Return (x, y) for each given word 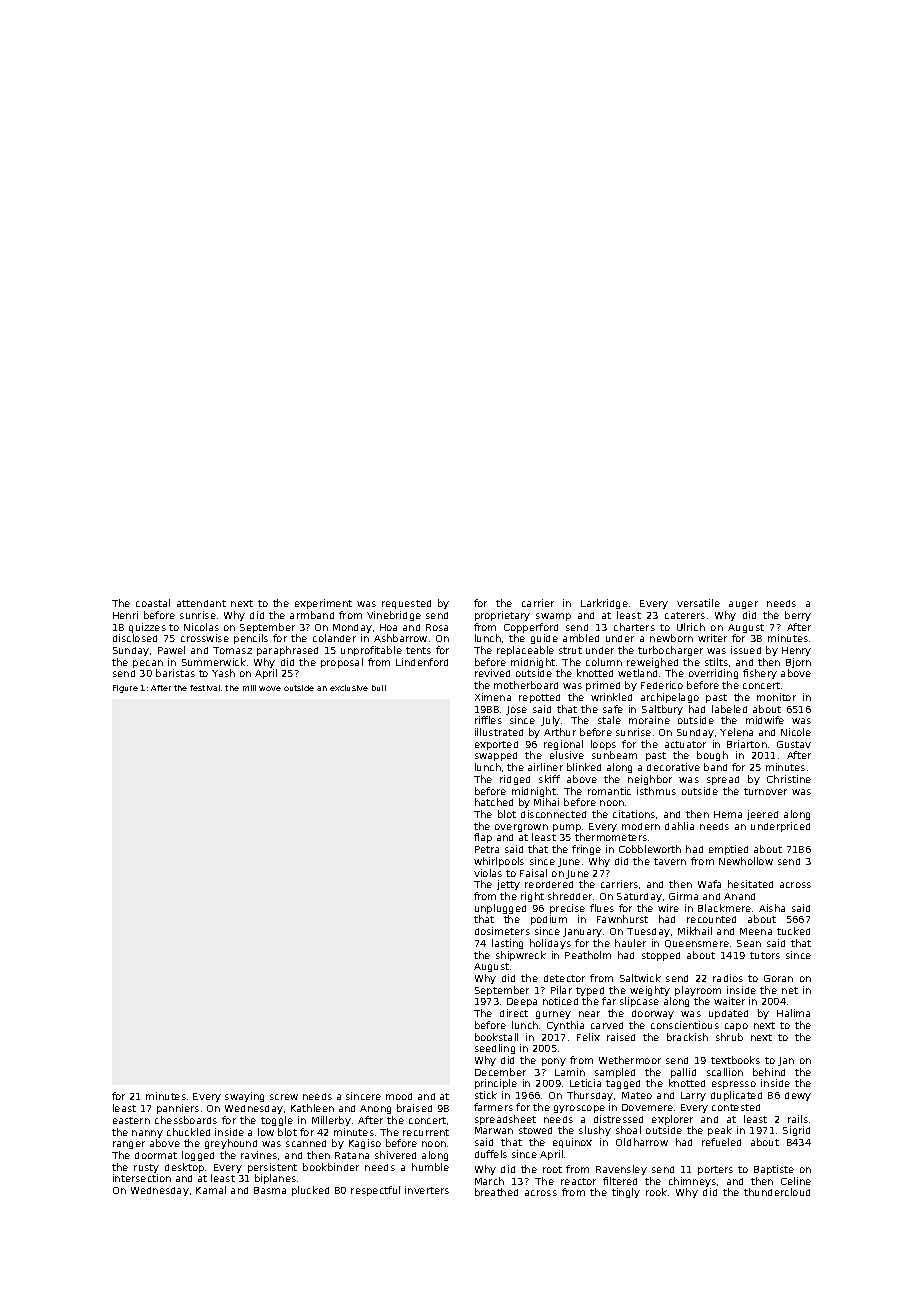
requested (406, 604)
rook (656, 1192)
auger (743, 605)
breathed (496, 1192)
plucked (310, 1191)
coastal (153, 603)
